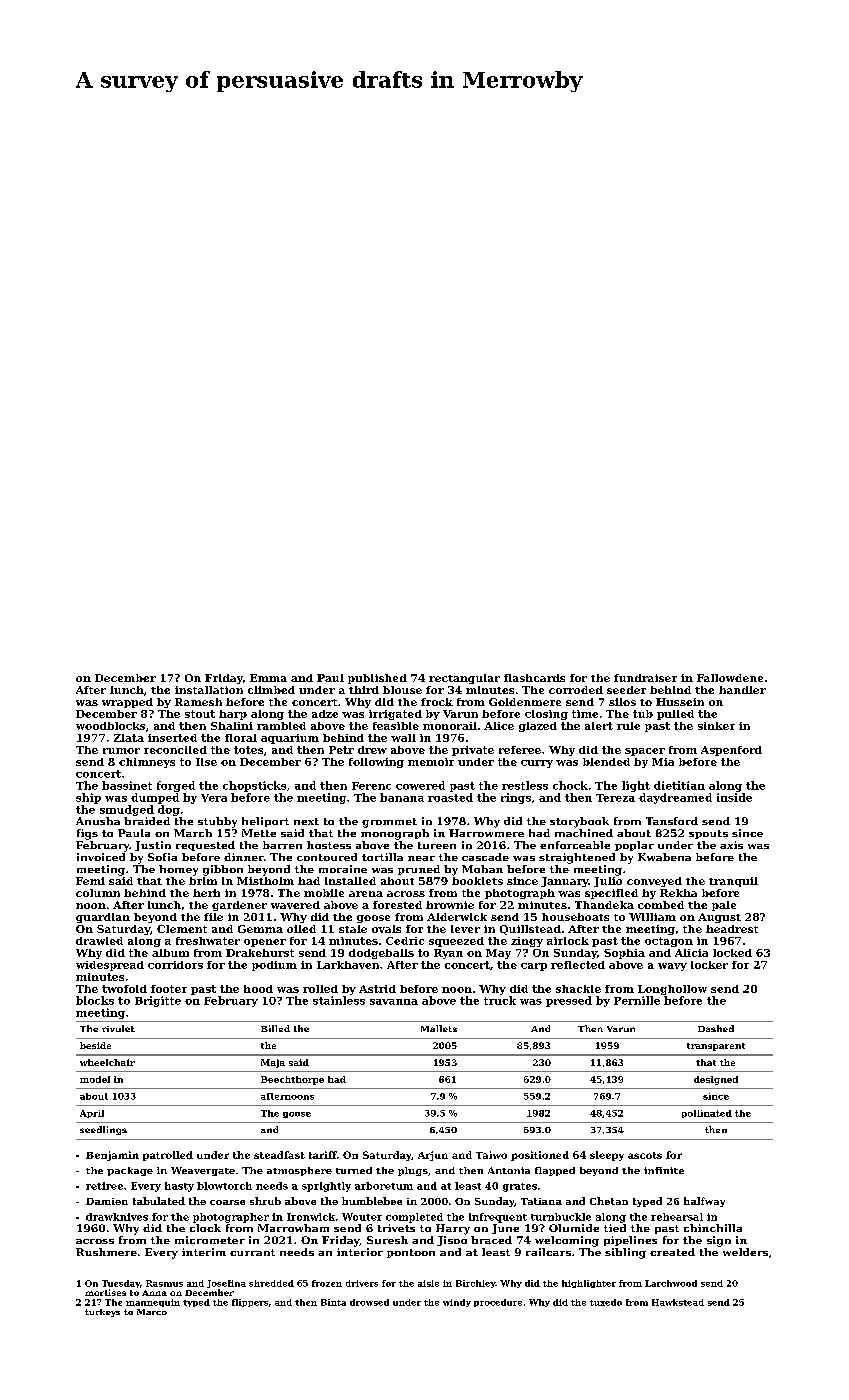  I want to click on Rushmere, so click(106, 1252).
